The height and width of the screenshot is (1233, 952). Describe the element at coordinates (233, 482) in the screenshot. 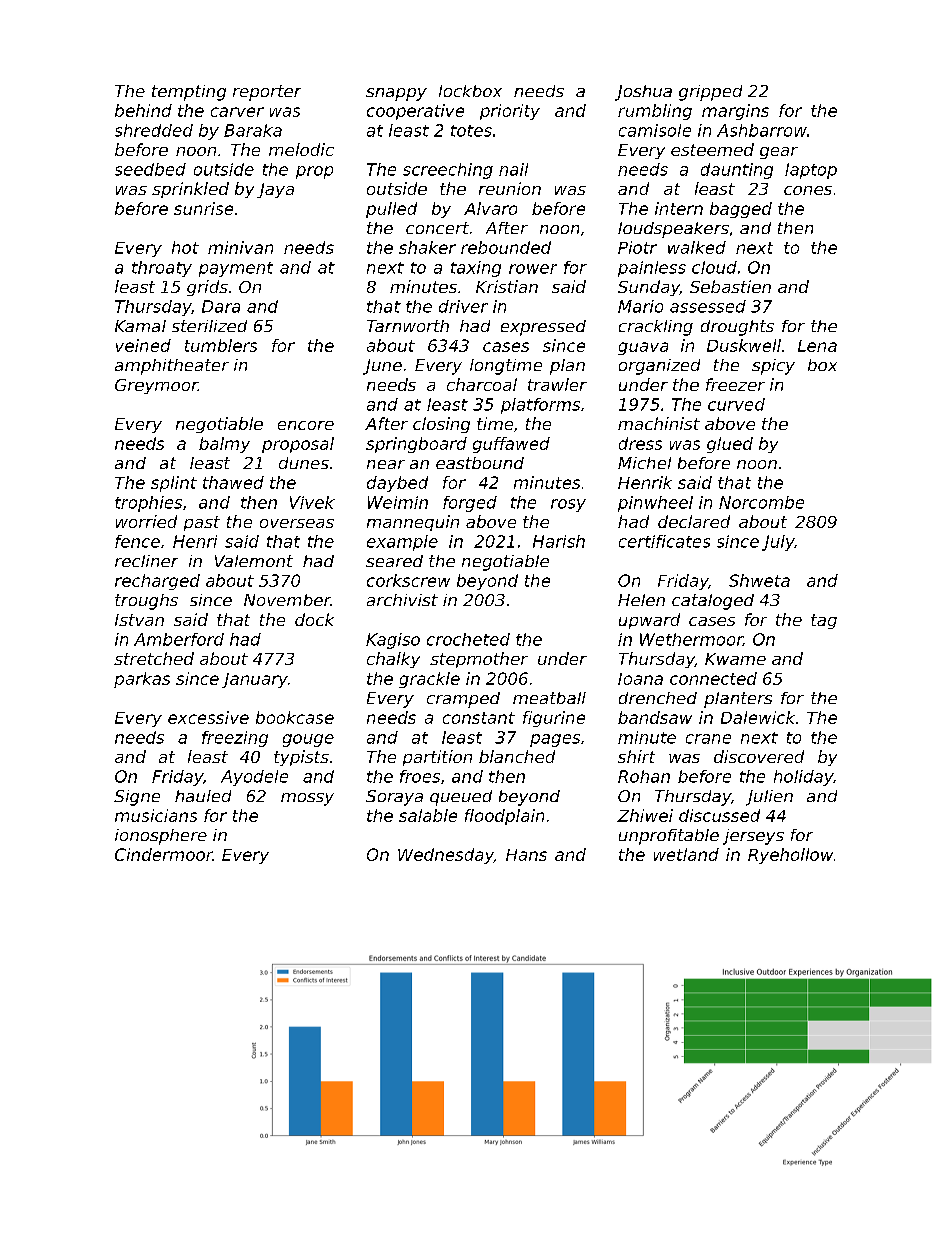

I see `thawed` at that location.
